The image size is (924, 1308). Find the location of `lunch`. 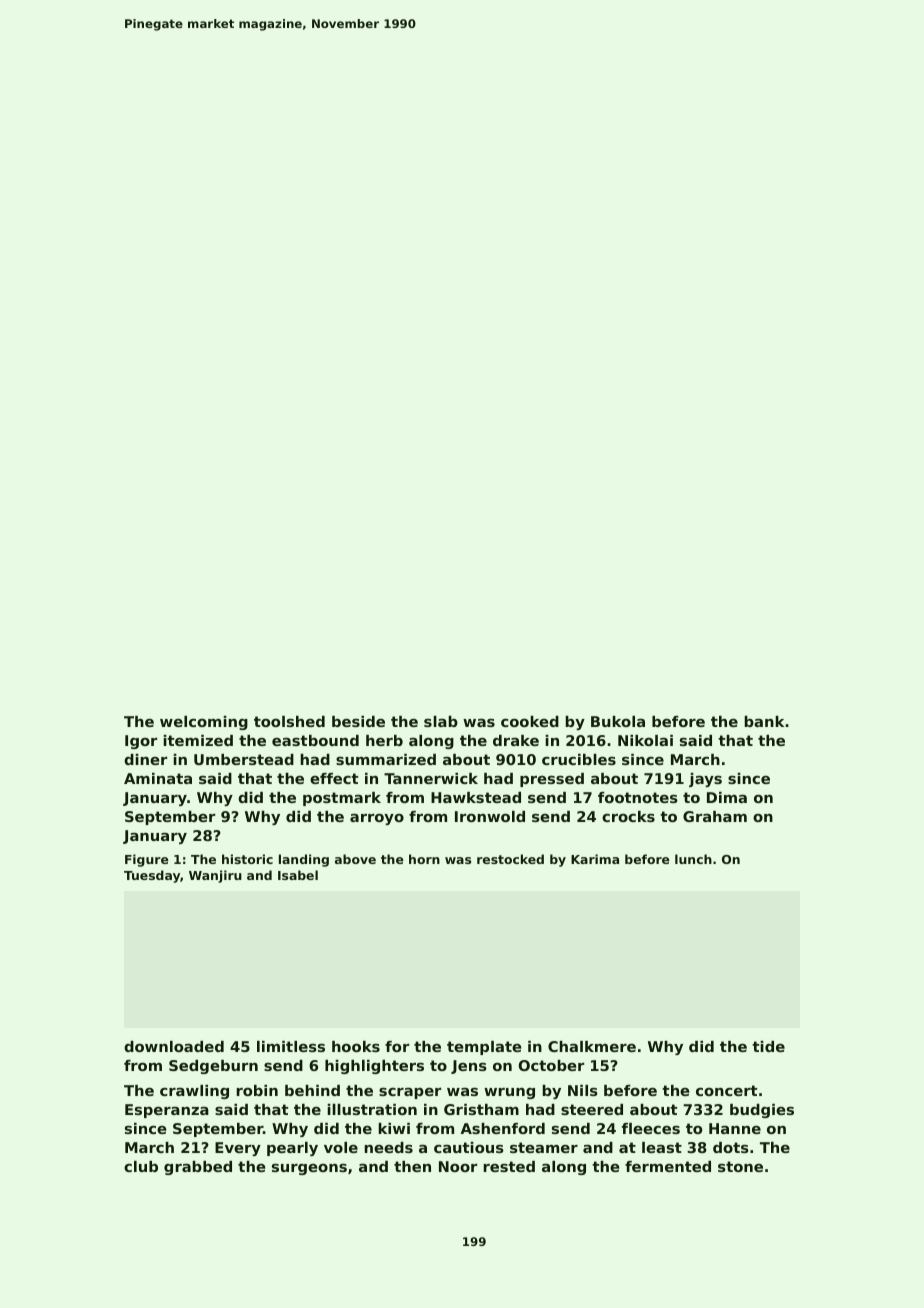

lunch is located at coordinates (693, 859).
